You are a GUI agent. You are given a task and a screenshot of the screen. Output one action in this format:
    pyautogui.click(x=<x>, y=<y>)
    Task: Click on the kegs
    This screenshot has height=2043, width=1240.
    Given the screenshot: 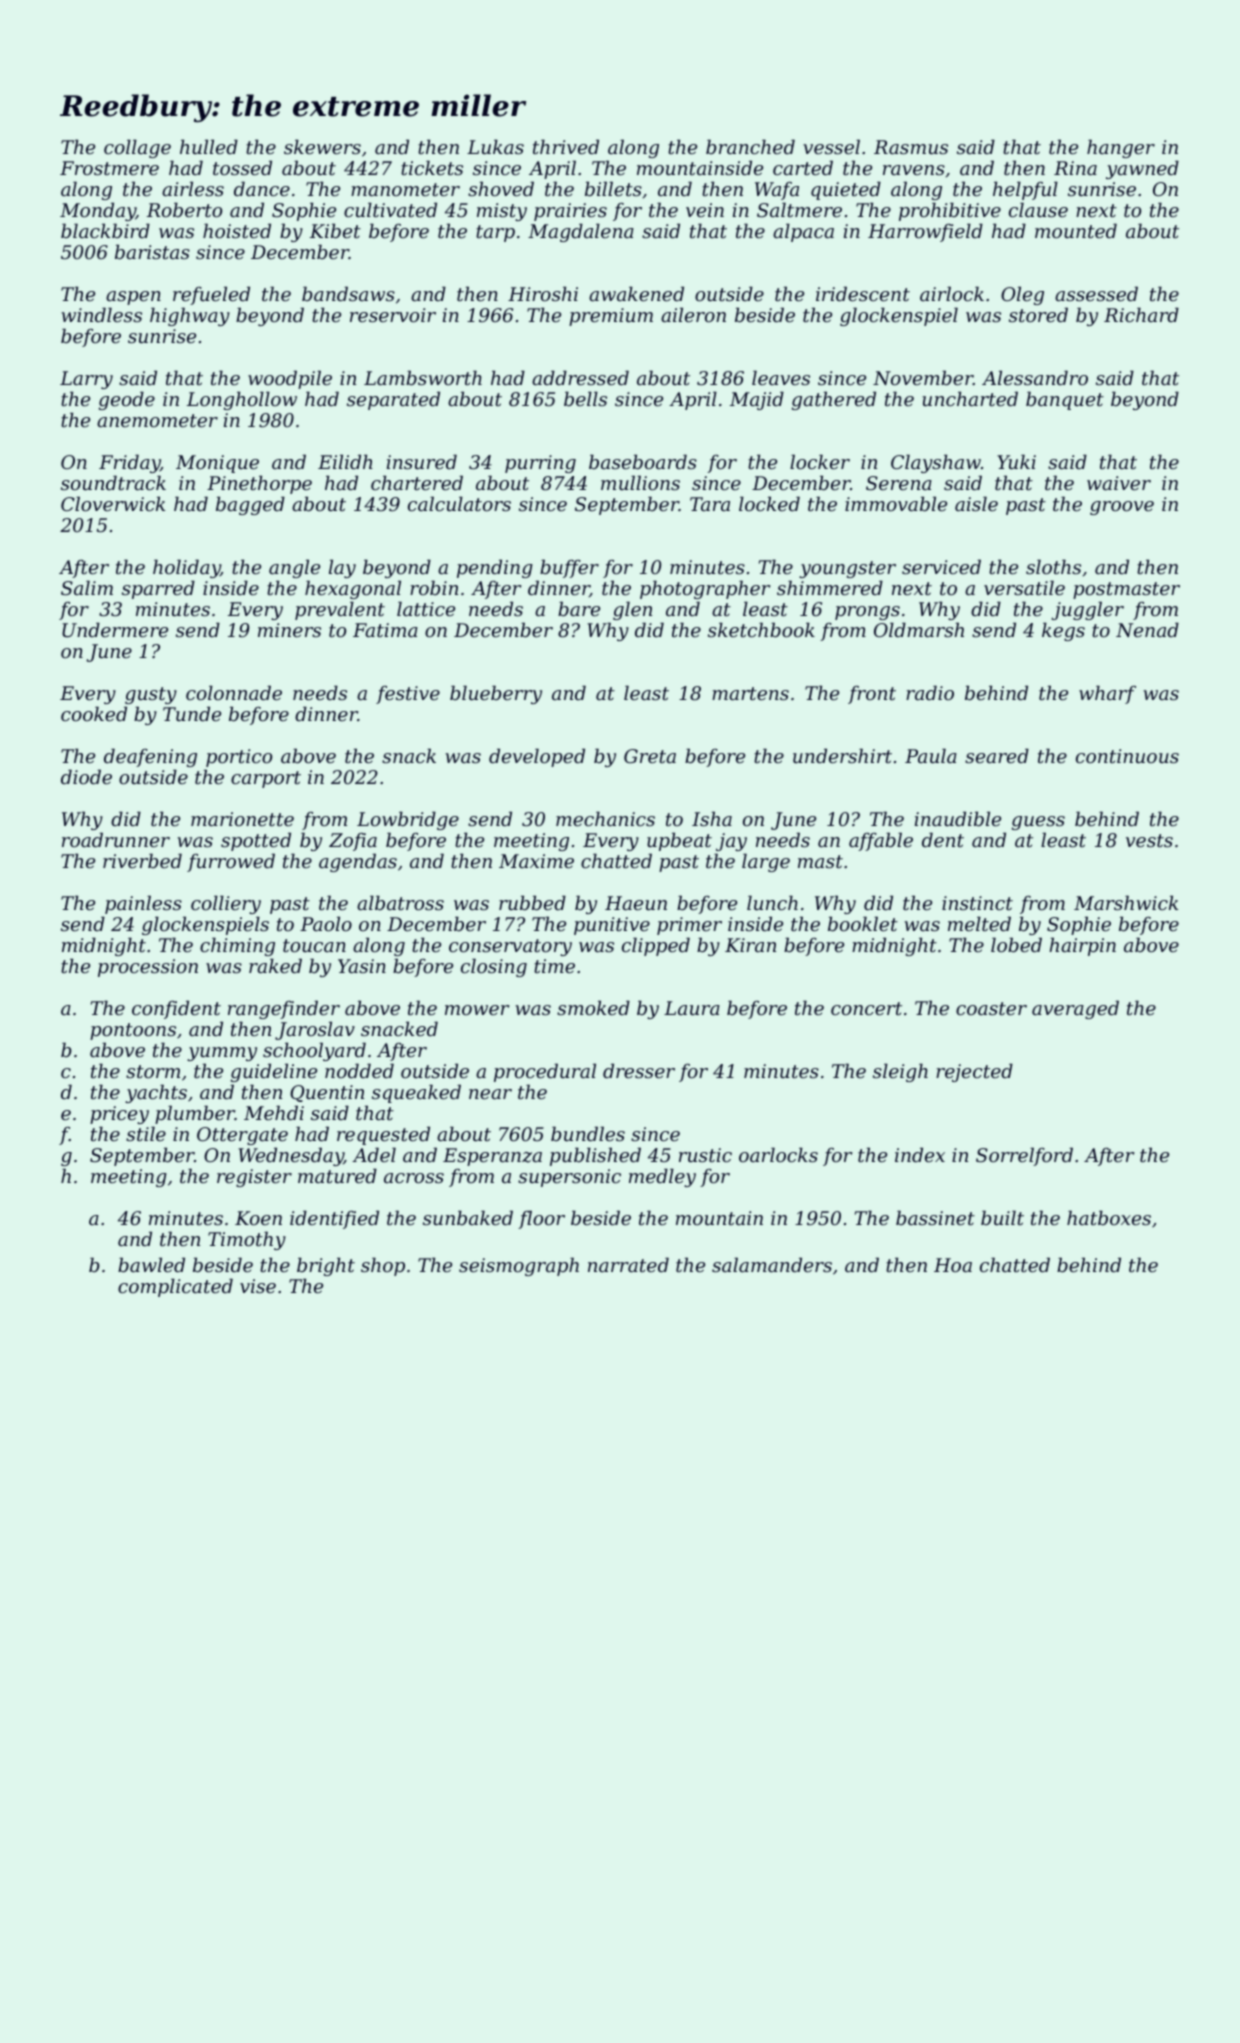 What is the action you would take?
    pyautogui.click(x=1063, y=631)
